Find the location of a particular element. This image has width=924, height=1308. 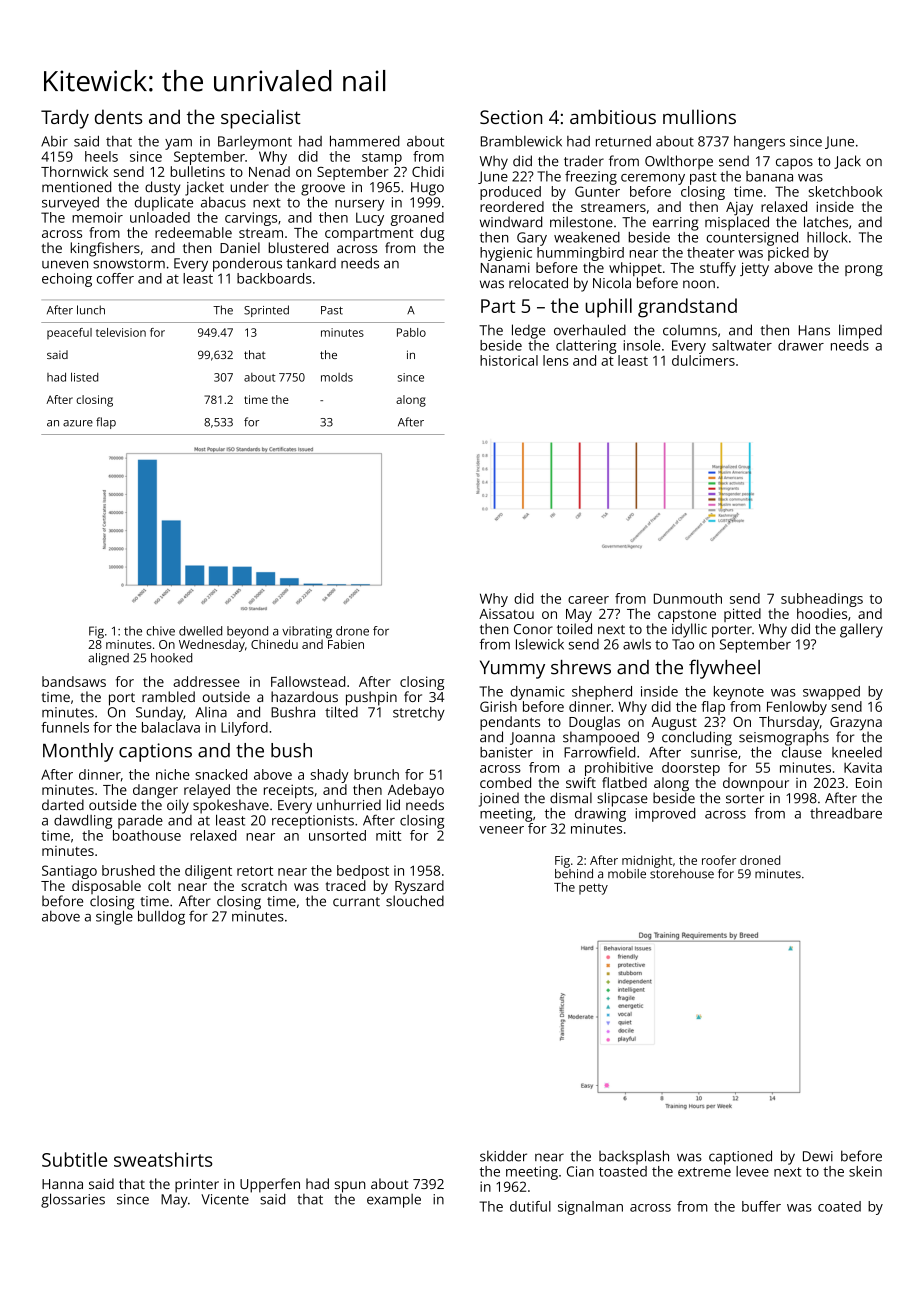

ambitious is located at coordinates (613, 116).
